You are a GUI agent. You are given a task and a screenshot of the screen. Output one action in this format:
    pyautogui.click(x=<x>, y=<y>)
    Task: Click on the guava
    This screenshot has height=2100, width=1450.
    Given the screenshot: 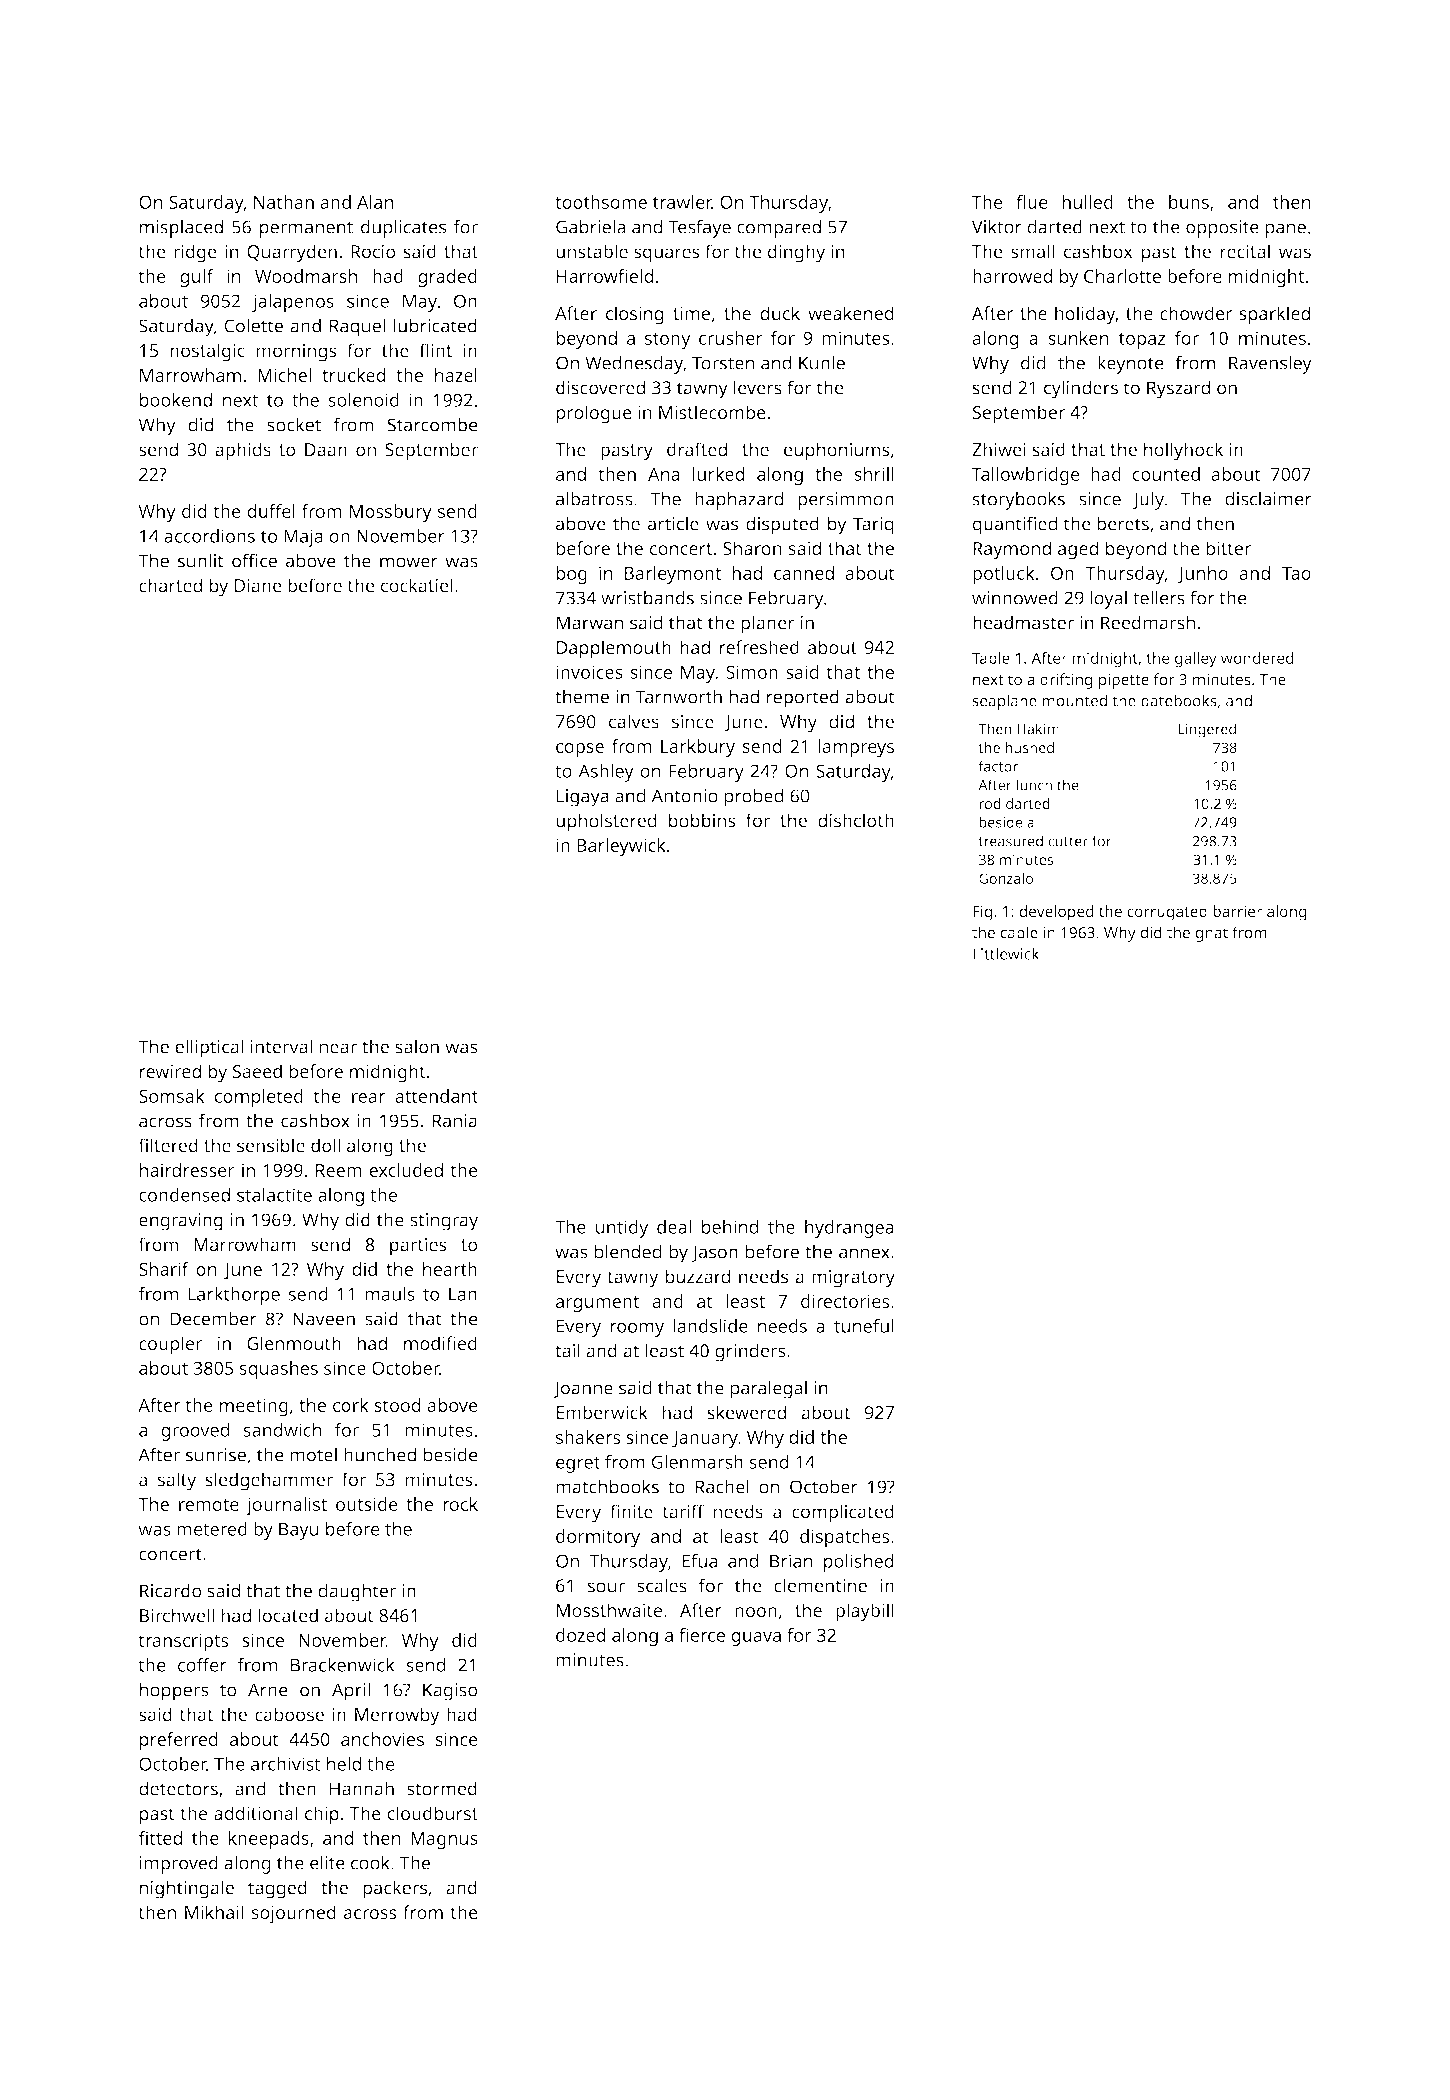 What is the action you would take?
    pyautogui.click(x=756, y=1639)
